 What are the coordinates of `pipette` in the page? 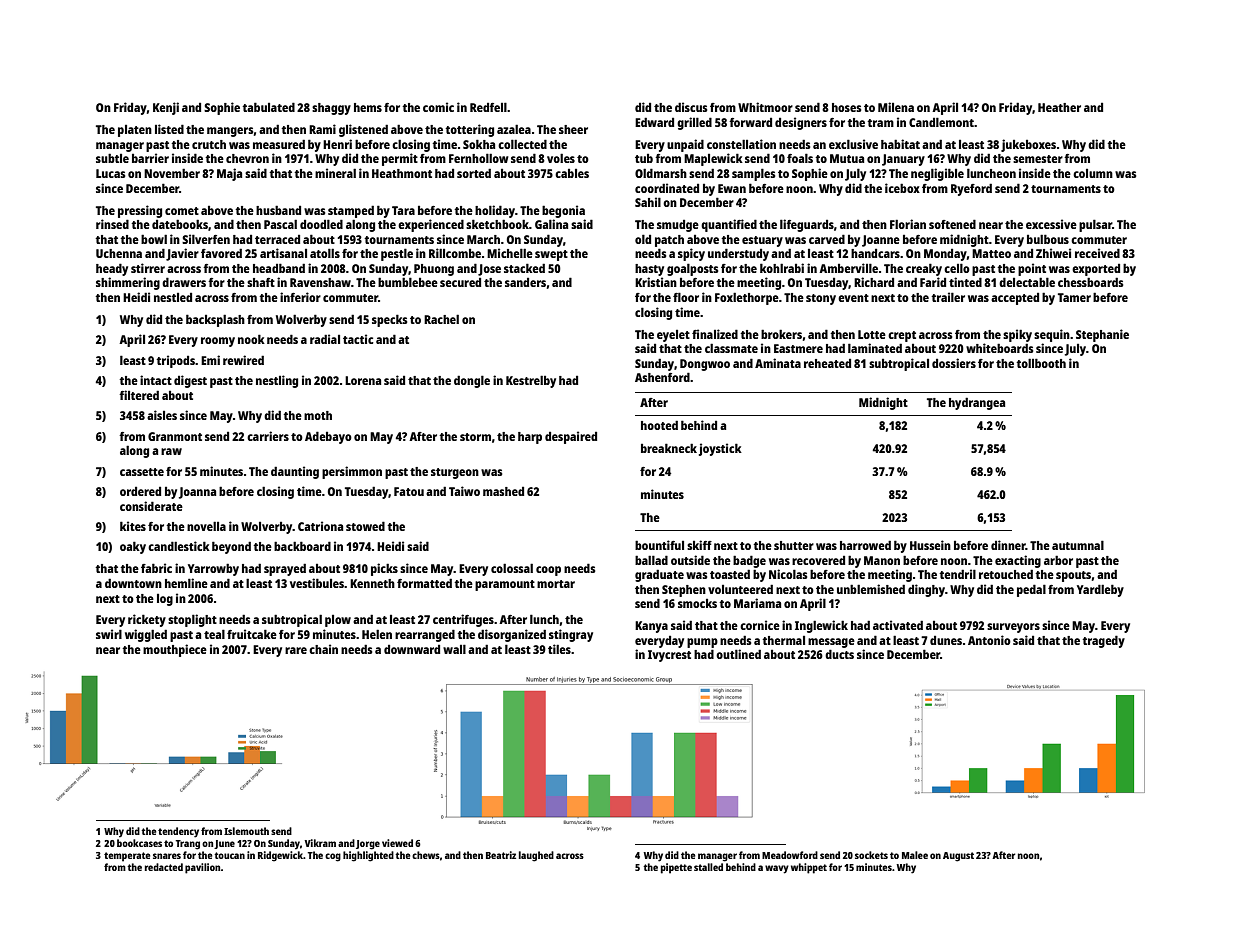 It's located at (676, 868).
